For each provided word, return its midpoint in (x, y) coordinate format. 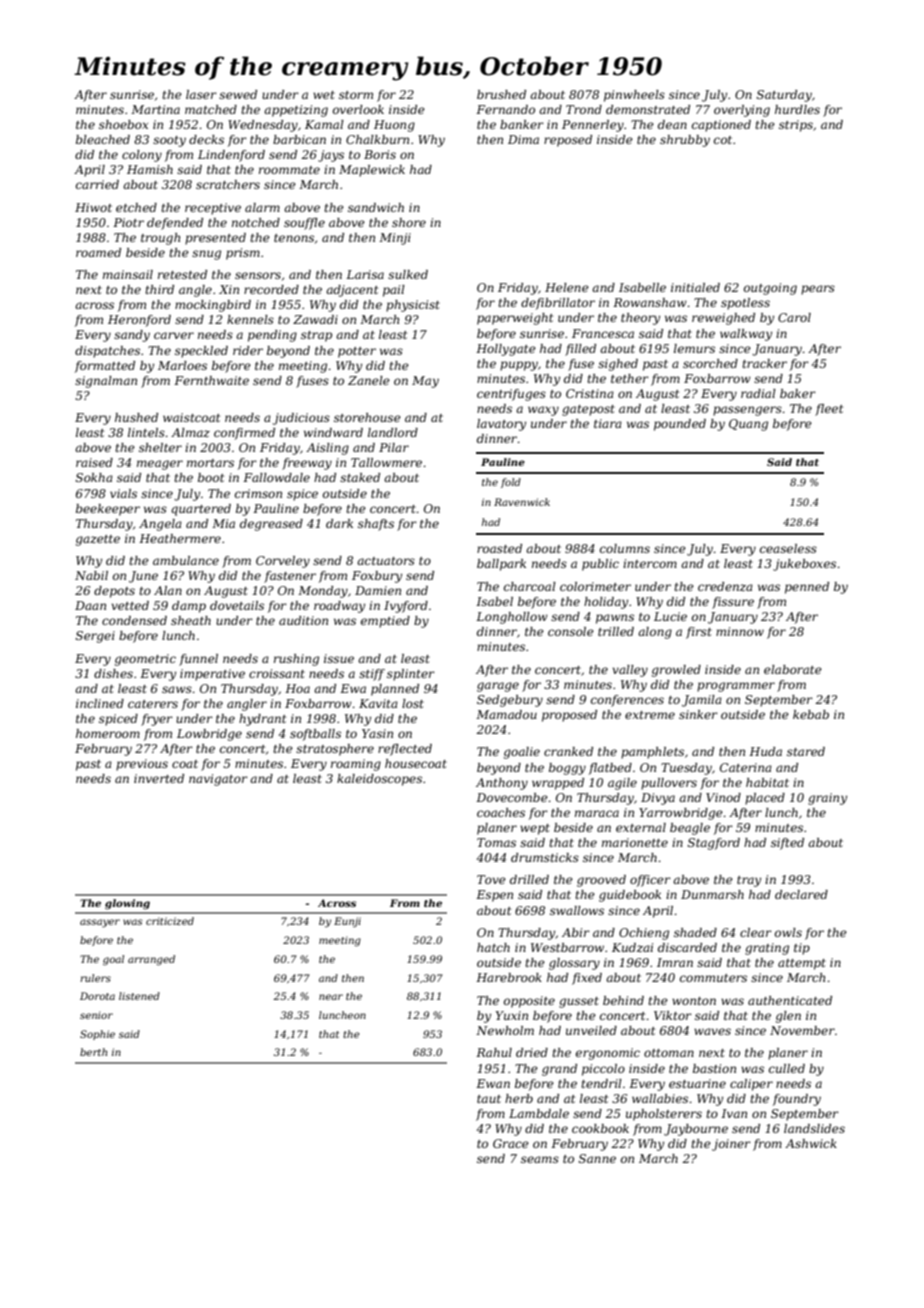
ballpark (501, 565)
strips (796, 126)
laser (201, 94)
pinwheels (634, 96)
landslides (814, 1128)
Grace (511, 1143)
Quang (748, 425)
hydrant (262, 720)
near (331, 997)
